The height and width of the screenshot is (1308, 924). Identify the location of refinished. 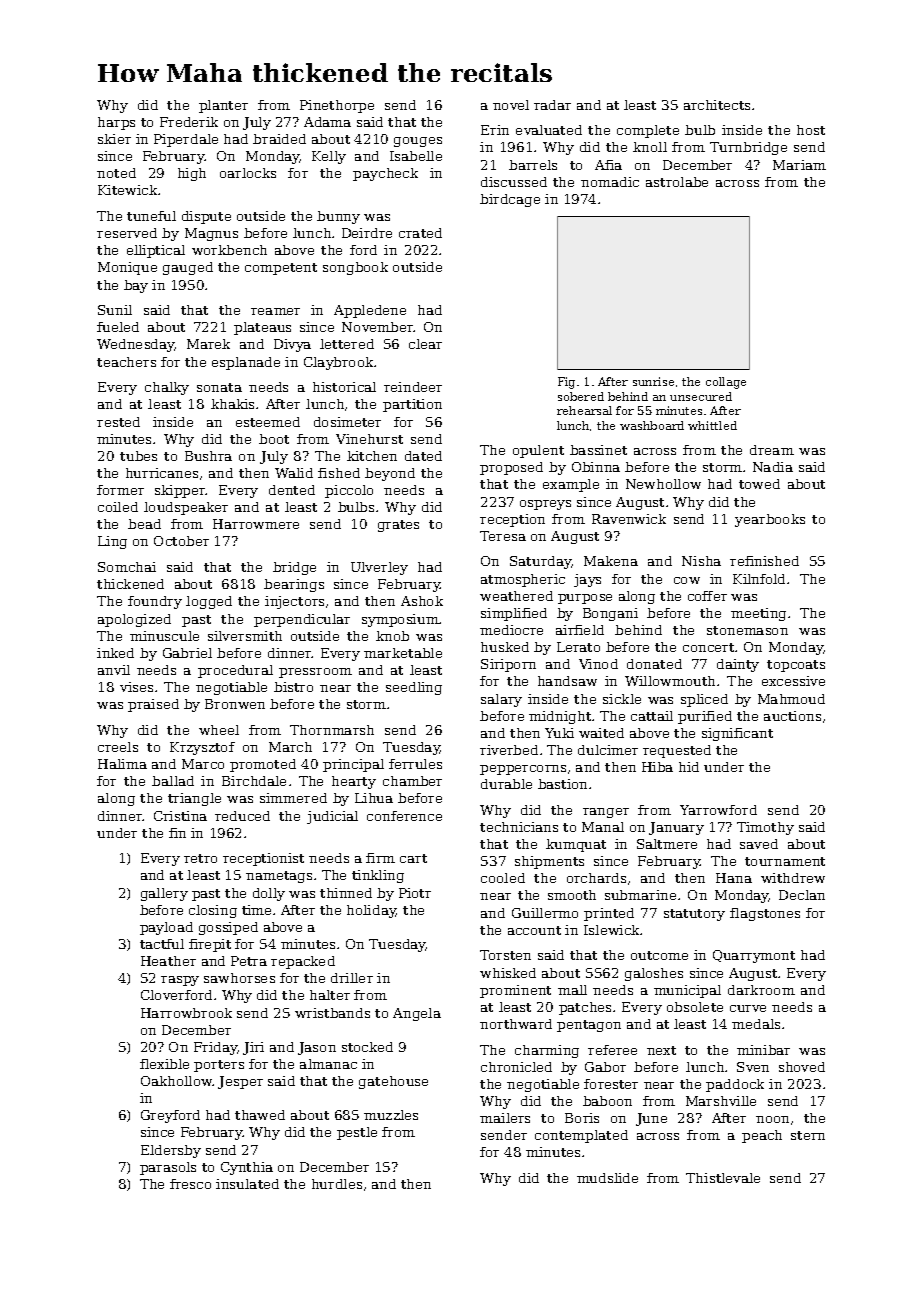
(764, 561).
